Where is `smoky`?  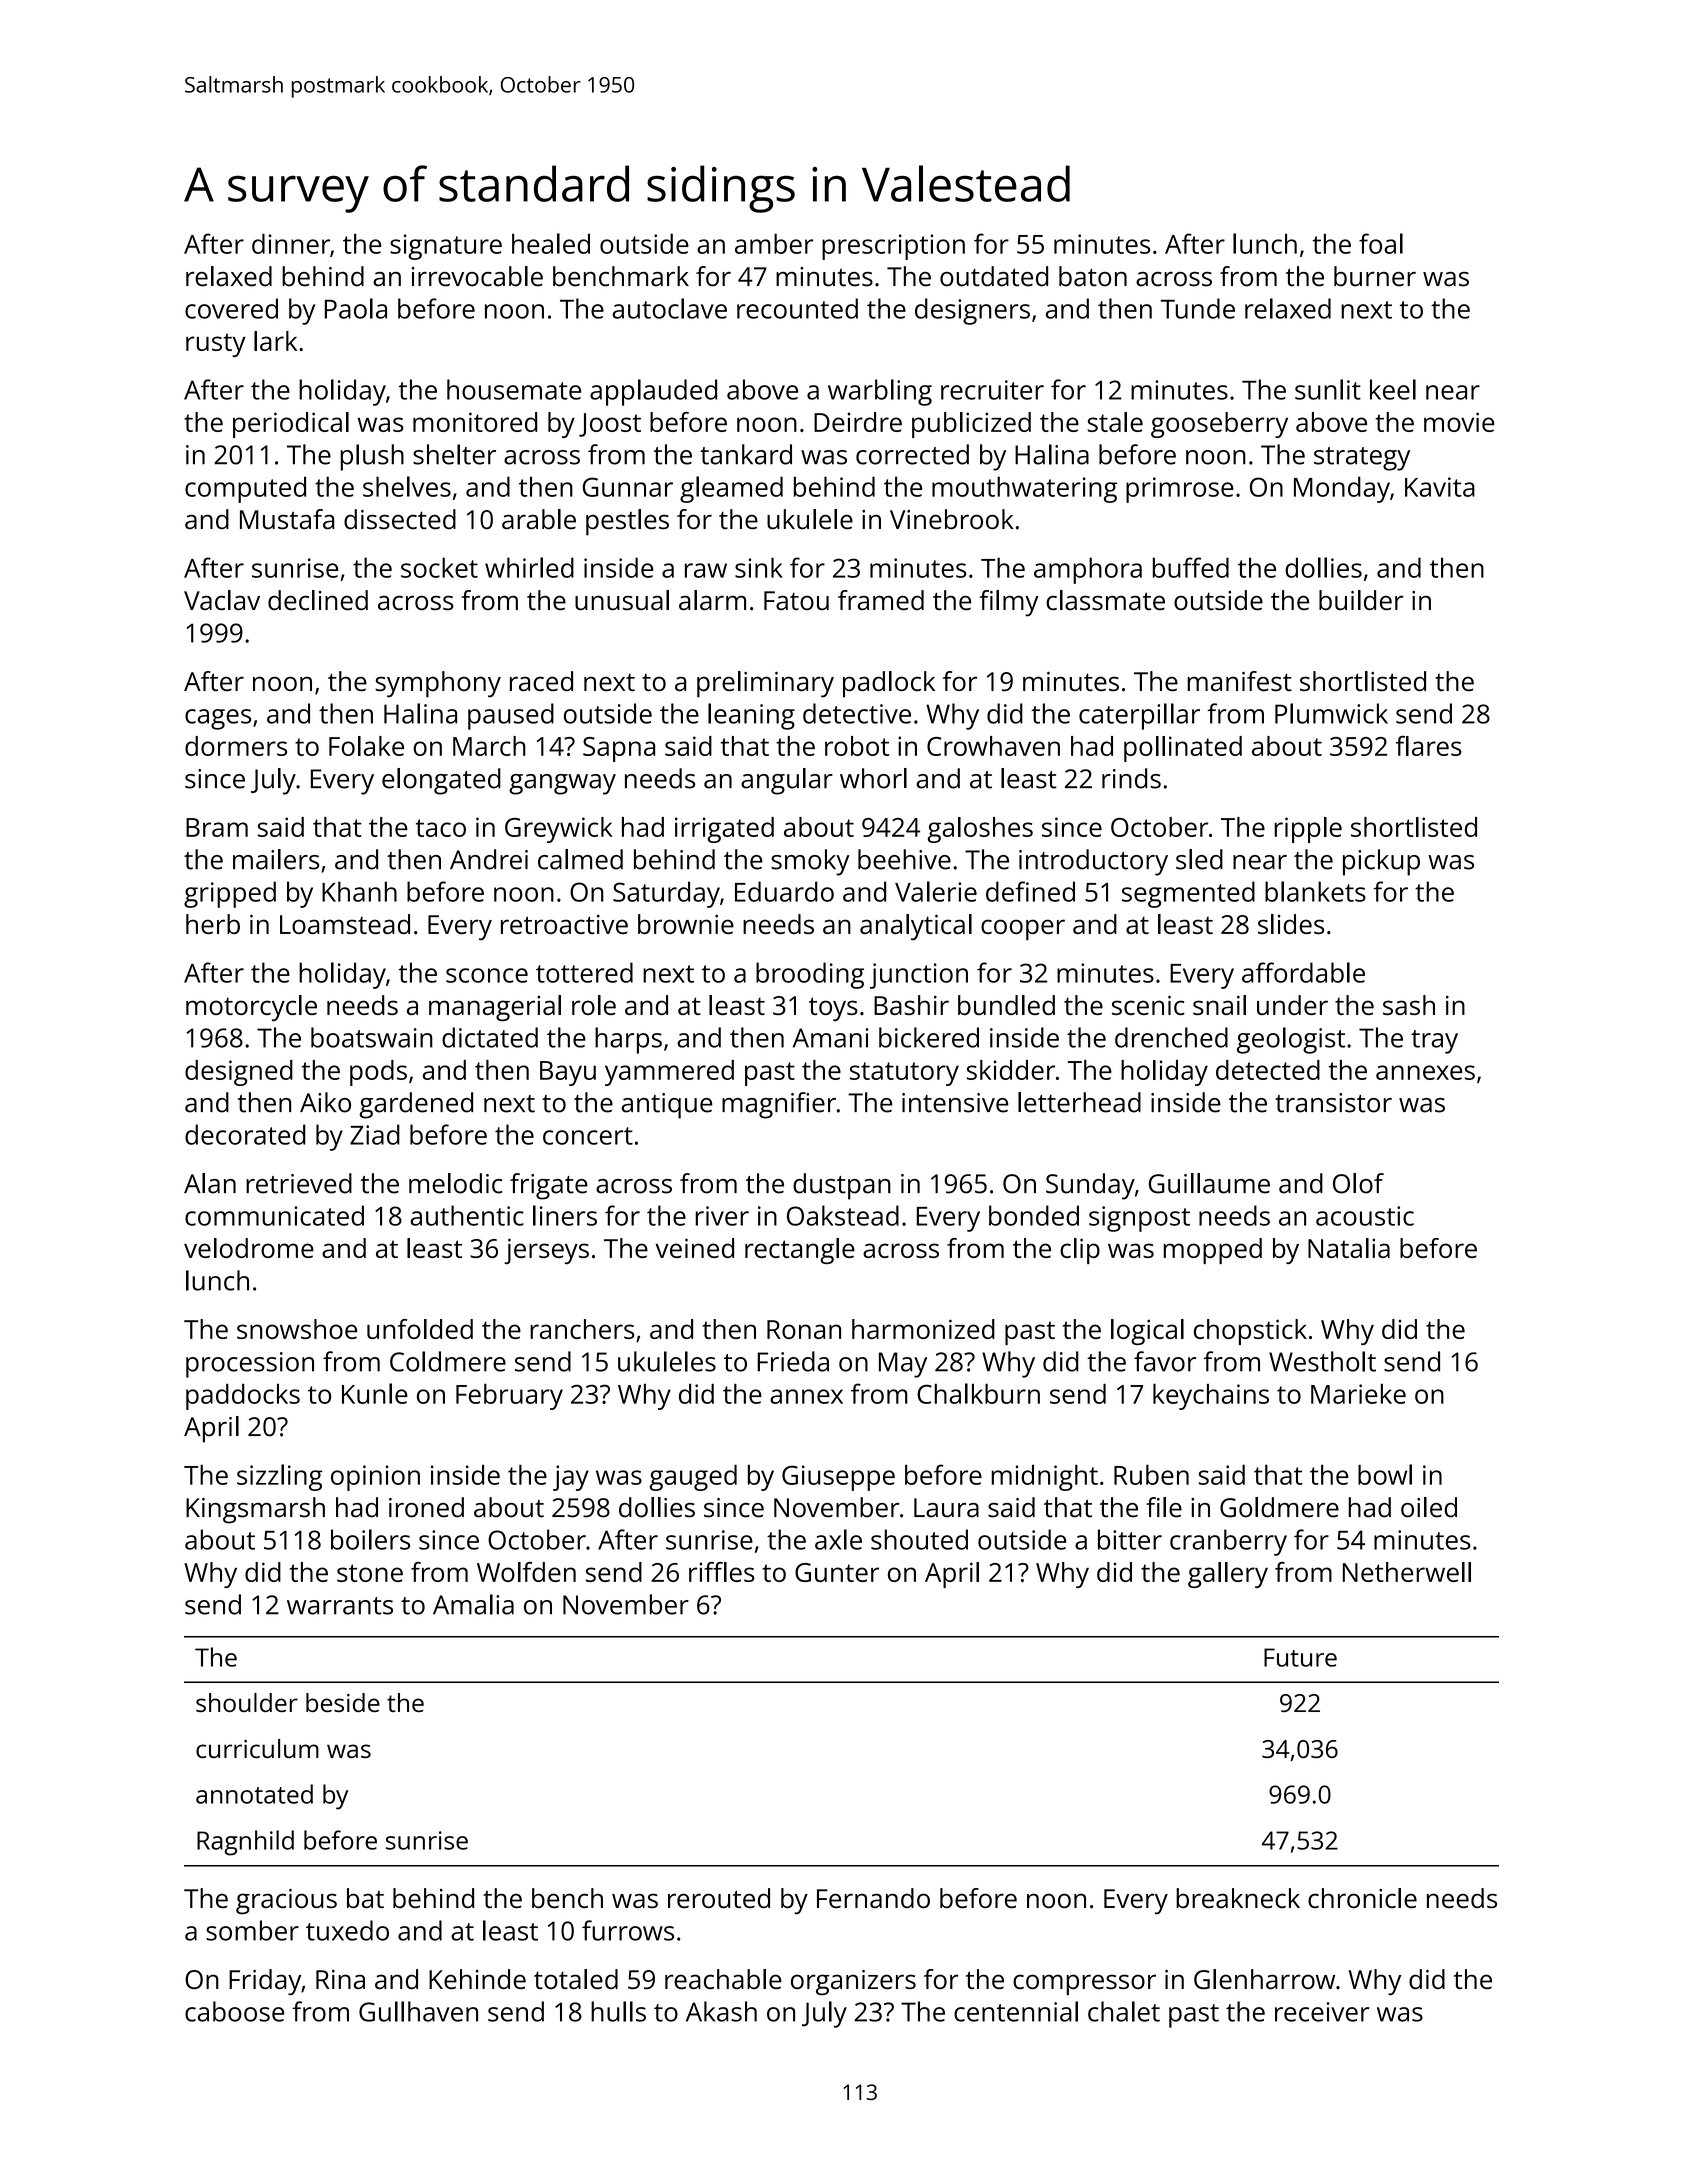
smoky is located at coordinates (810, 862).
